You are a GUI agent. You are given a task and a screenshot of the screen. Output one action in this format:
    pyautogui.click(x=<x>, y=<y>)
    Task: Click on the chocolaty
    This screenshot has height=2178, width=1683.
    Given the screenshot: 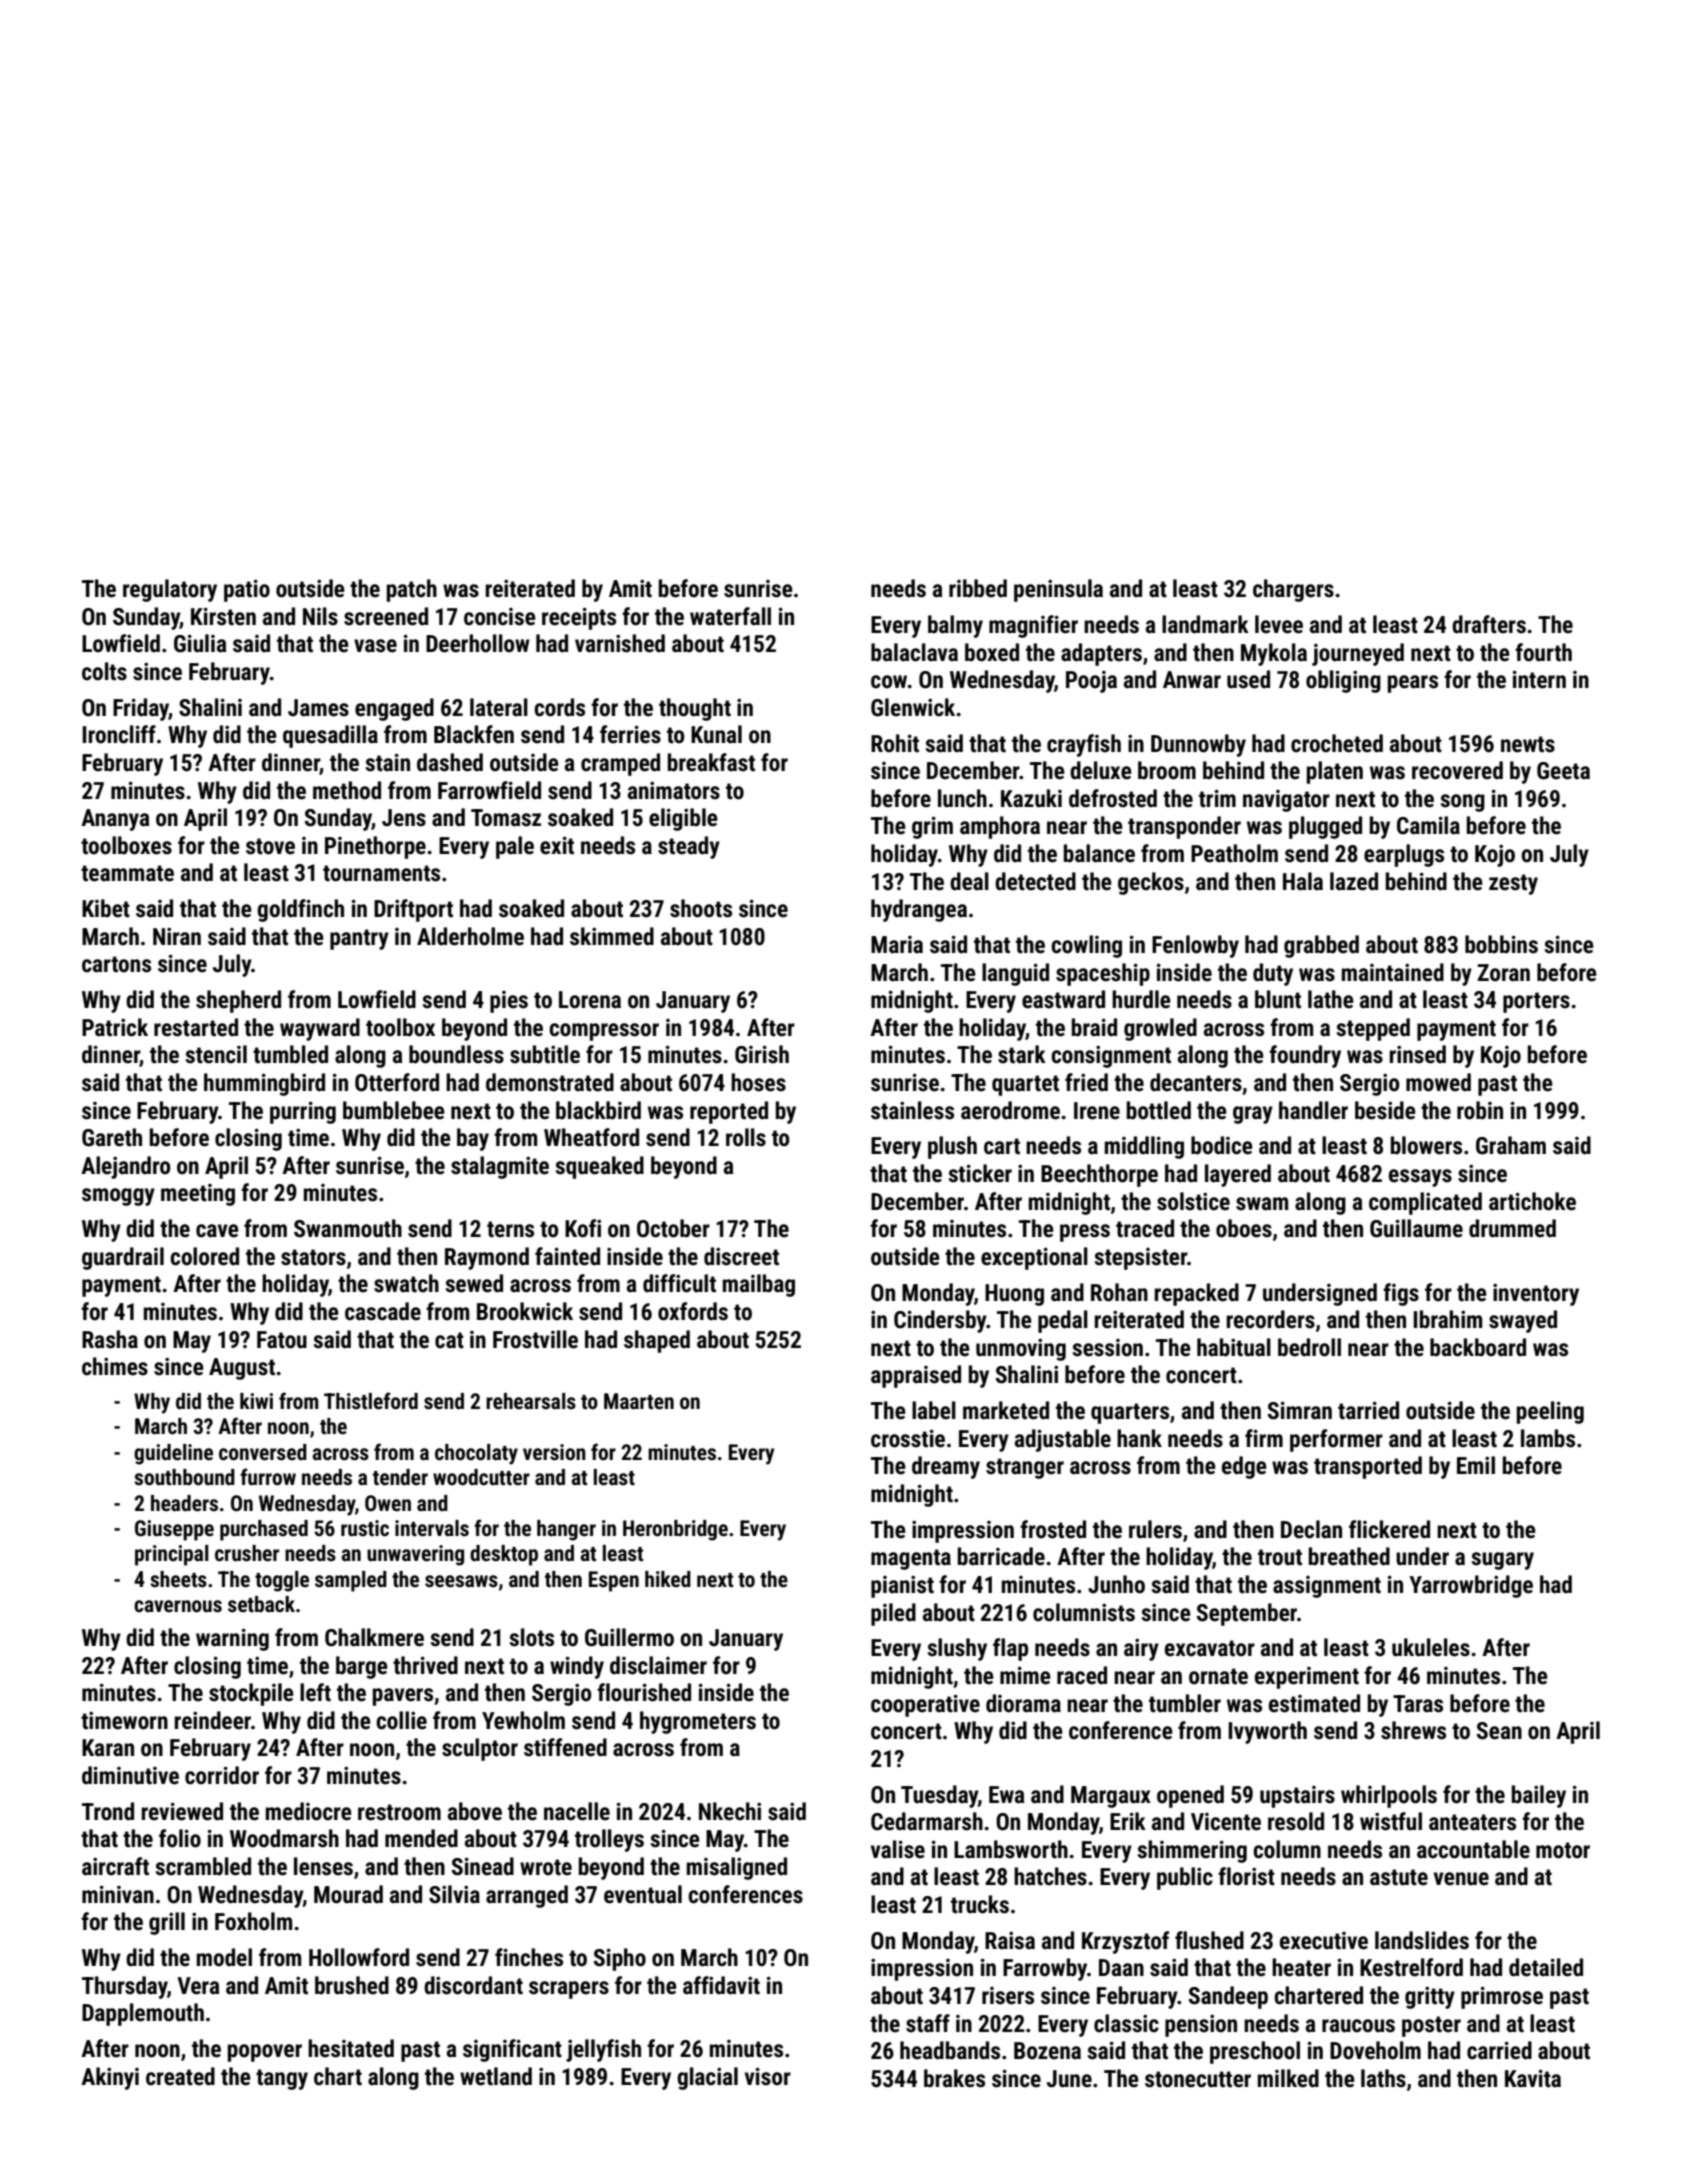 What is the action you would take?
    pyautogui.click(x=476, y=1454)
